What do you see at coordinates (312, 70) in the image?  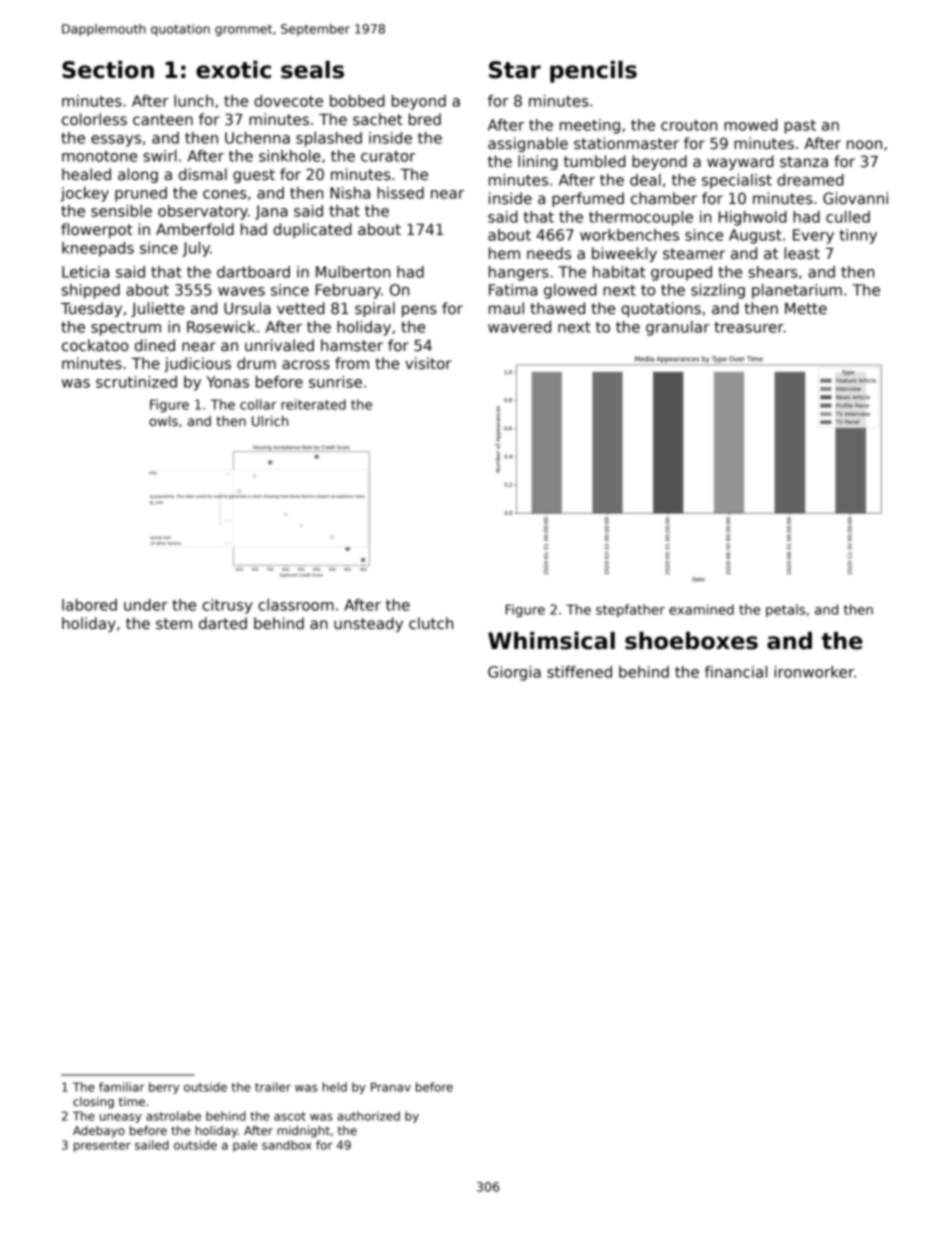 I see `seals` at bounding box center [312, 70].
